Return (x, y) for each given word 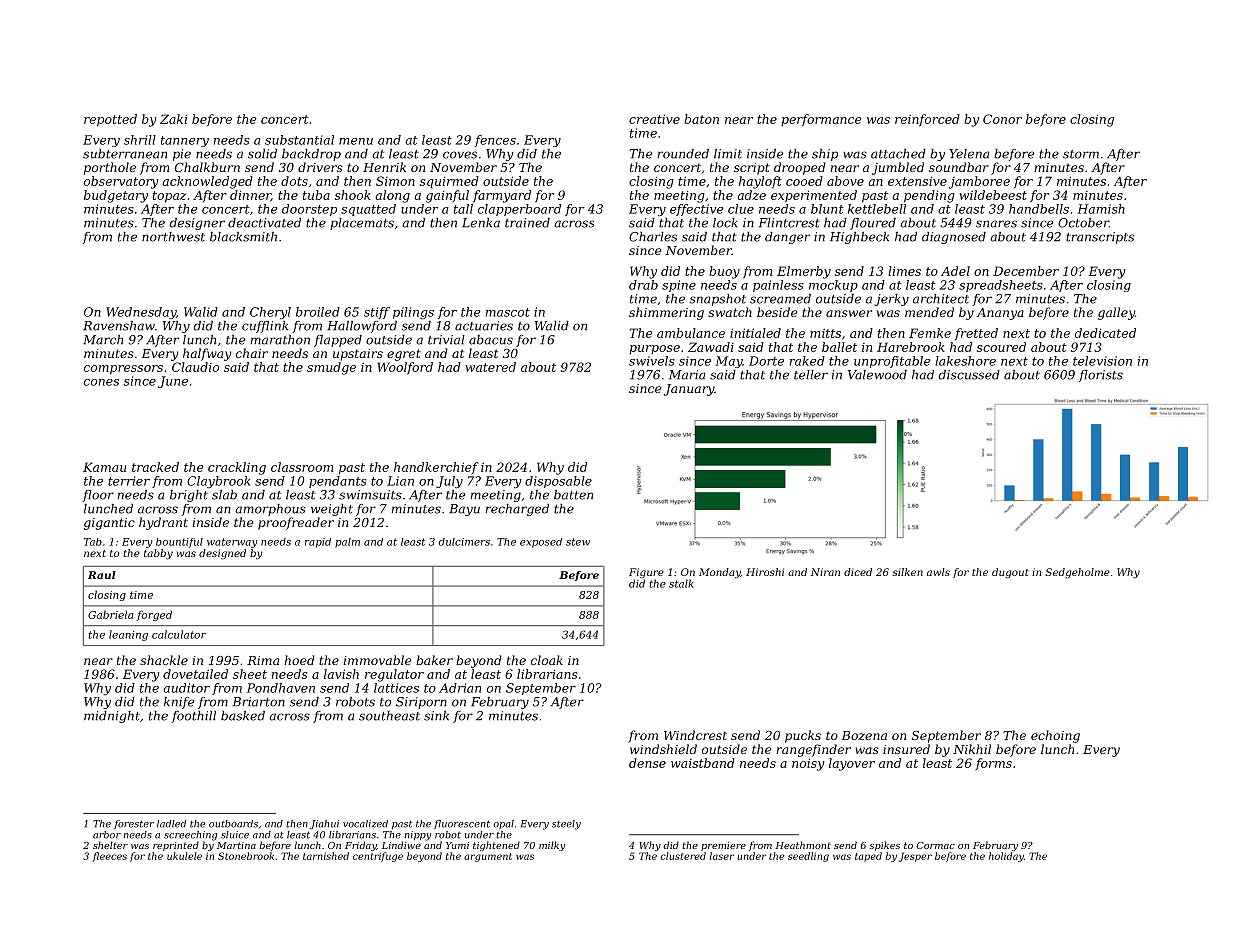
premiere (723, 846)
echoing (1055, 736)
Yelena (969, 154)
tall (463, 209)
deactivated (264, 223)
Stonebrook (246, 856)
